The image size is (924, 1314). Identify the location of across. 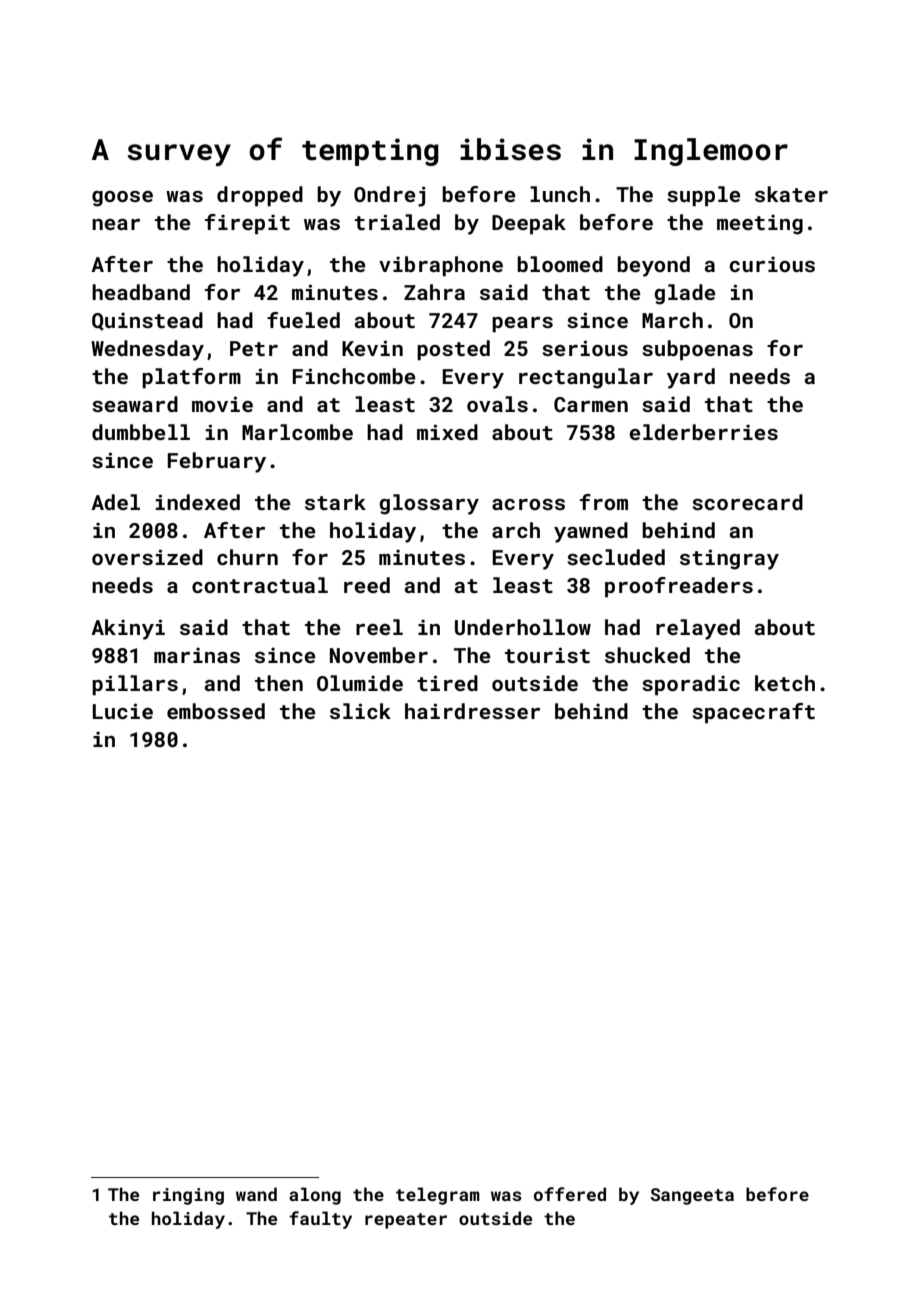
(528, 504).
